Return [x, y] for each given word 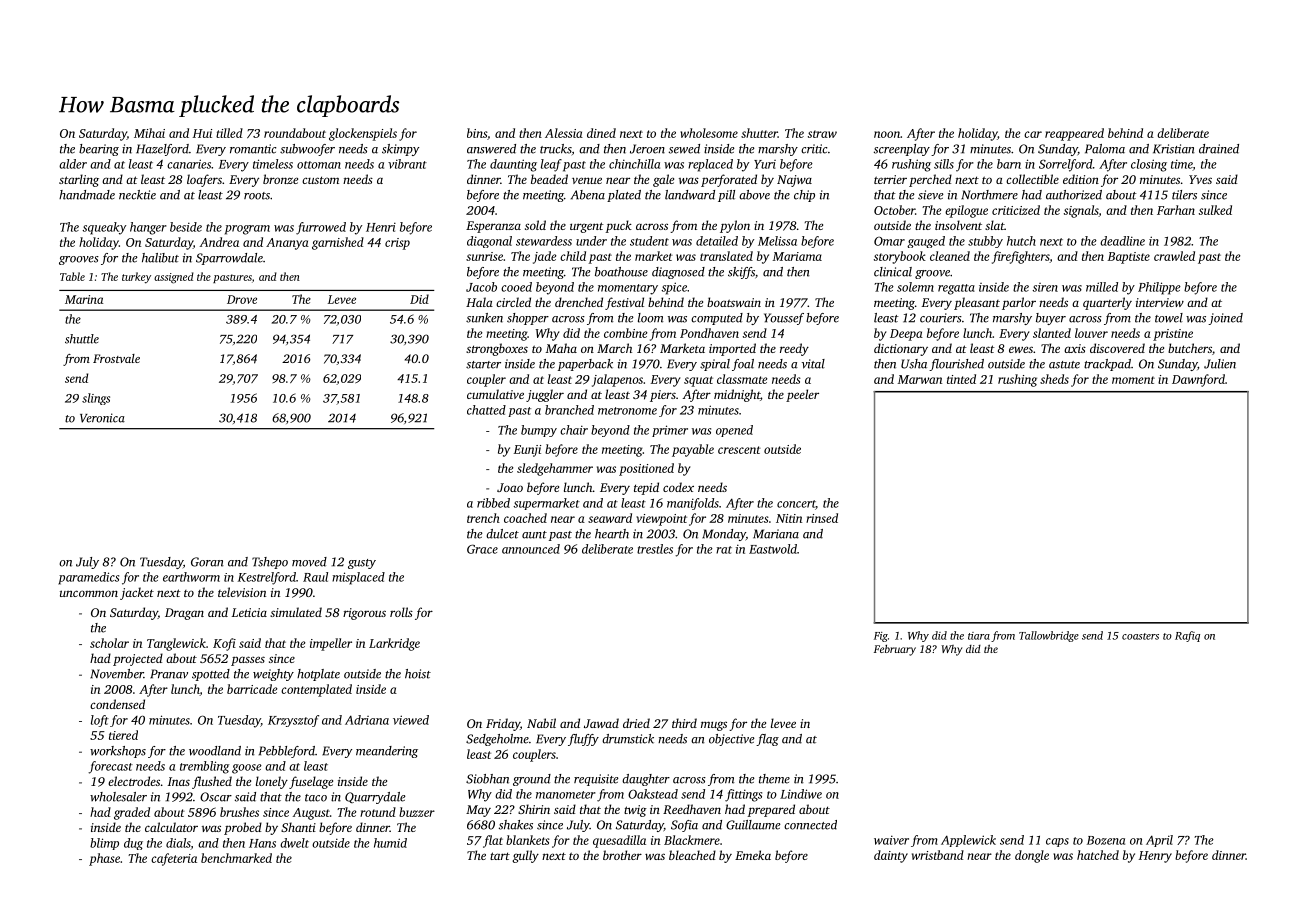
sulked [1215, 210]
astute [1064, 365]
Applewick [968, 841]
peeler [802, 395]
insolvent [958, 225]
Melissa [777, 241]
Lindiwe [801, 794]
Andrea [219, 242]
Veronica [102, 418]
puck [619, 226]
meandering [387, 752]
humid [390, 843]
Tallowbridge [1049, 636]
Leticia [249, 612]
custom [320, 180]
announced [531, 549]
